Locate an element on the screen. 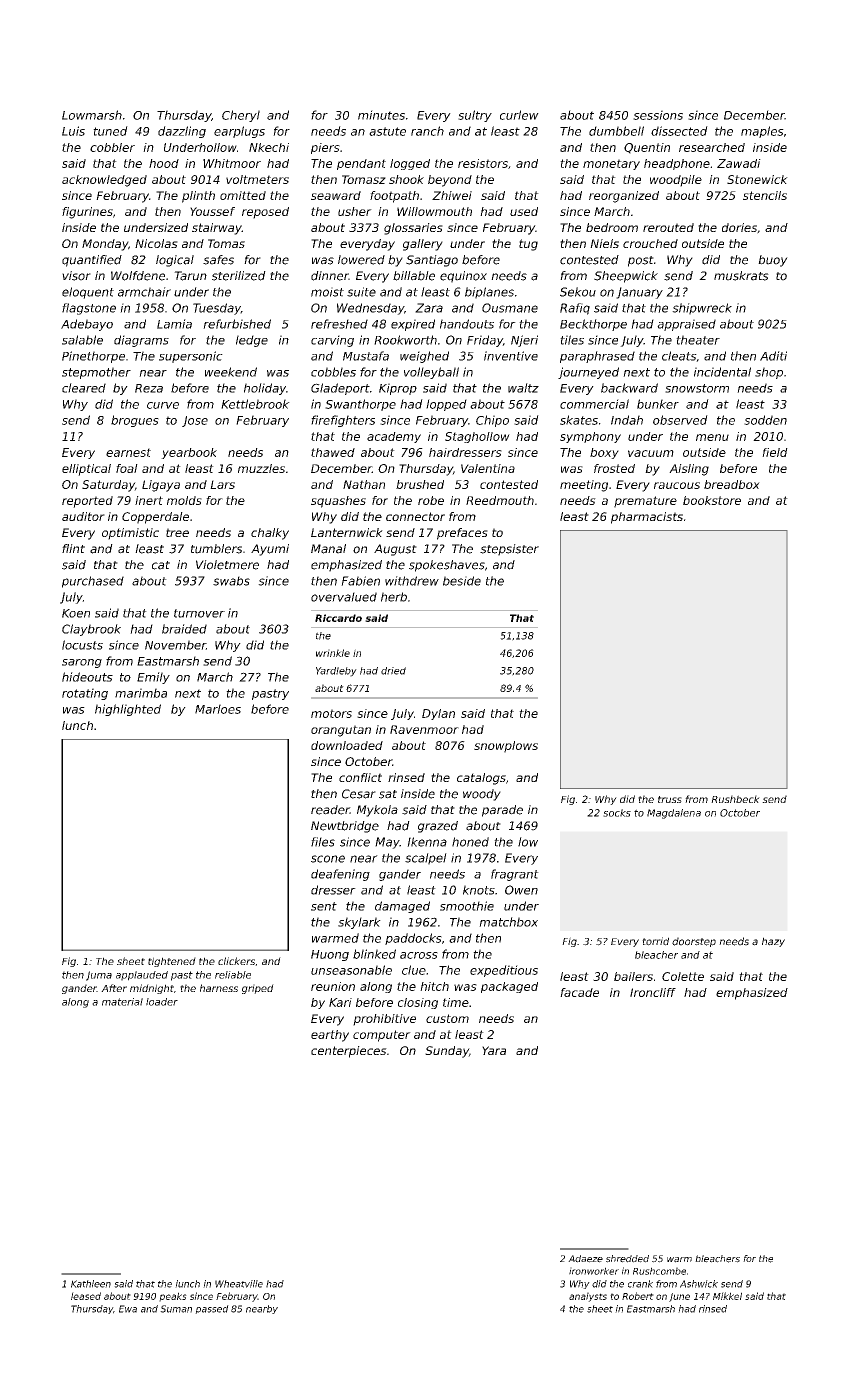  leased is located at coordinates (86, 1296).
